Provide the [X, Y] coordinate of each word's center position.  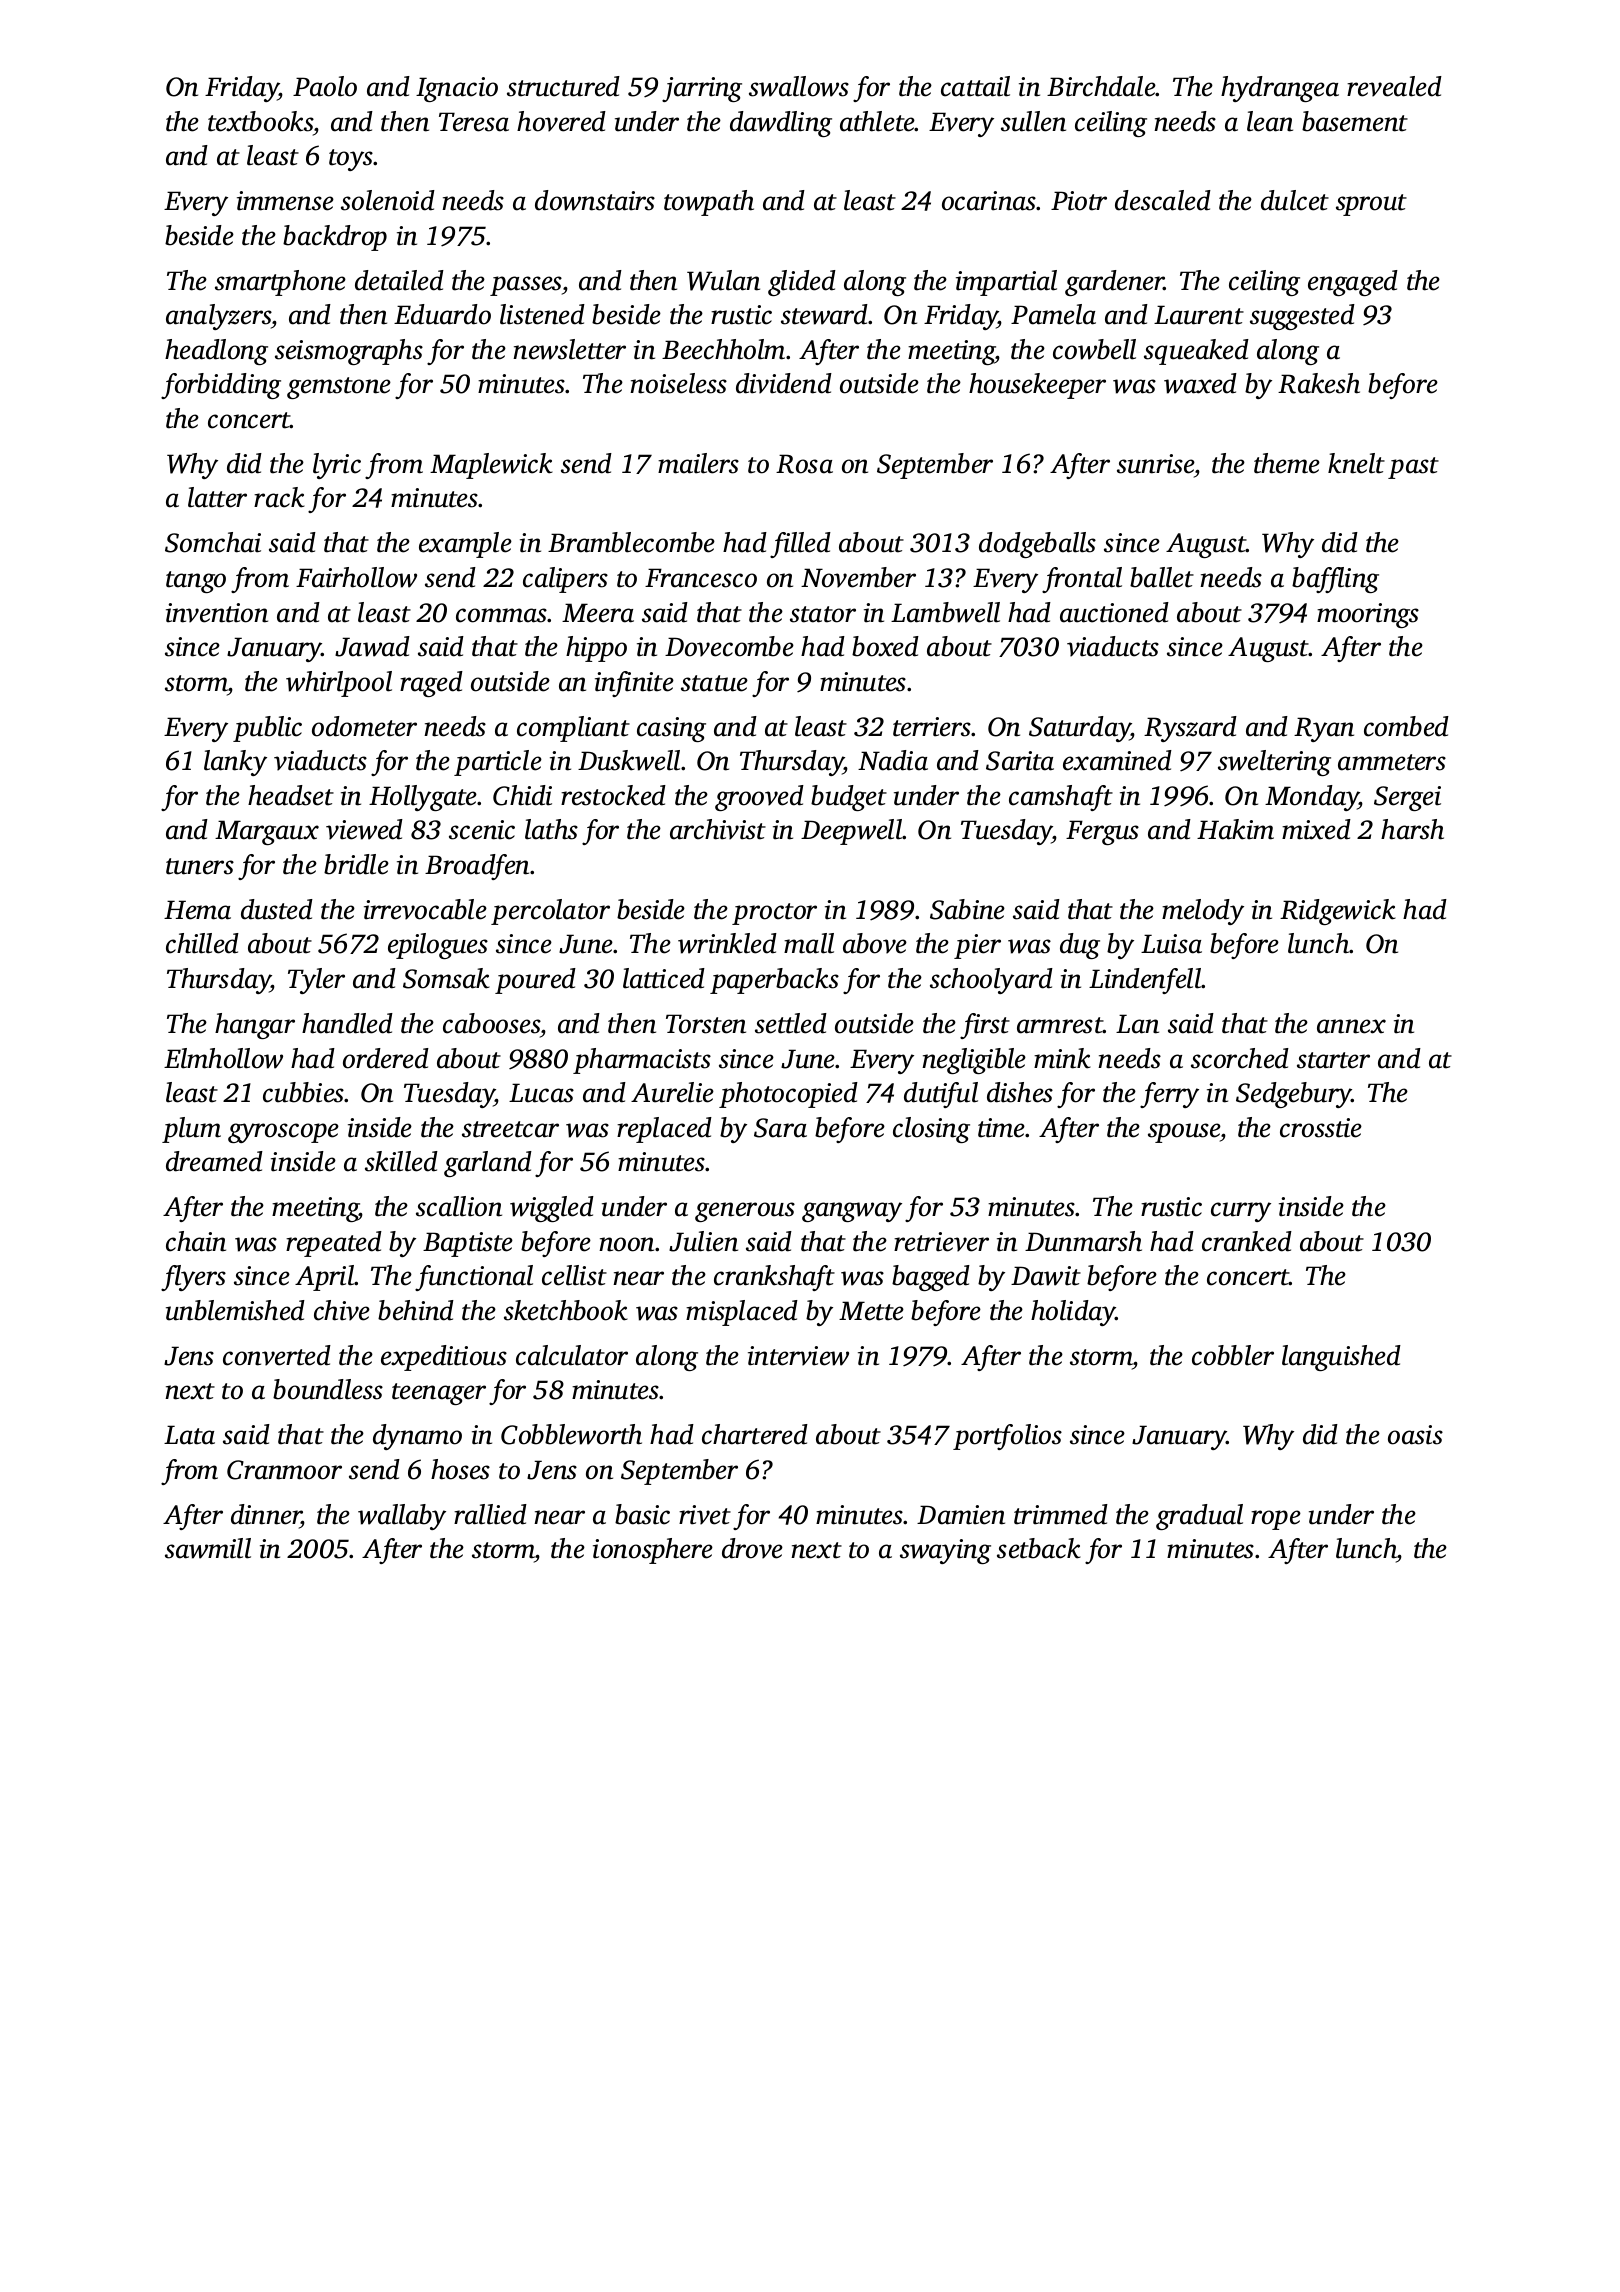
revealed [1394, 86]
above [875, 943]
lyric [337, 466]
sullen [1033, 121]
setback [1039, 1548]
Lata [189, 1435]
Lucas [541, 1093]
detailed [399, 280]
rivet [705, 1515]
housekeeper [1037, 386]
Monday [1312, 798]
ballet [1162, 577]
